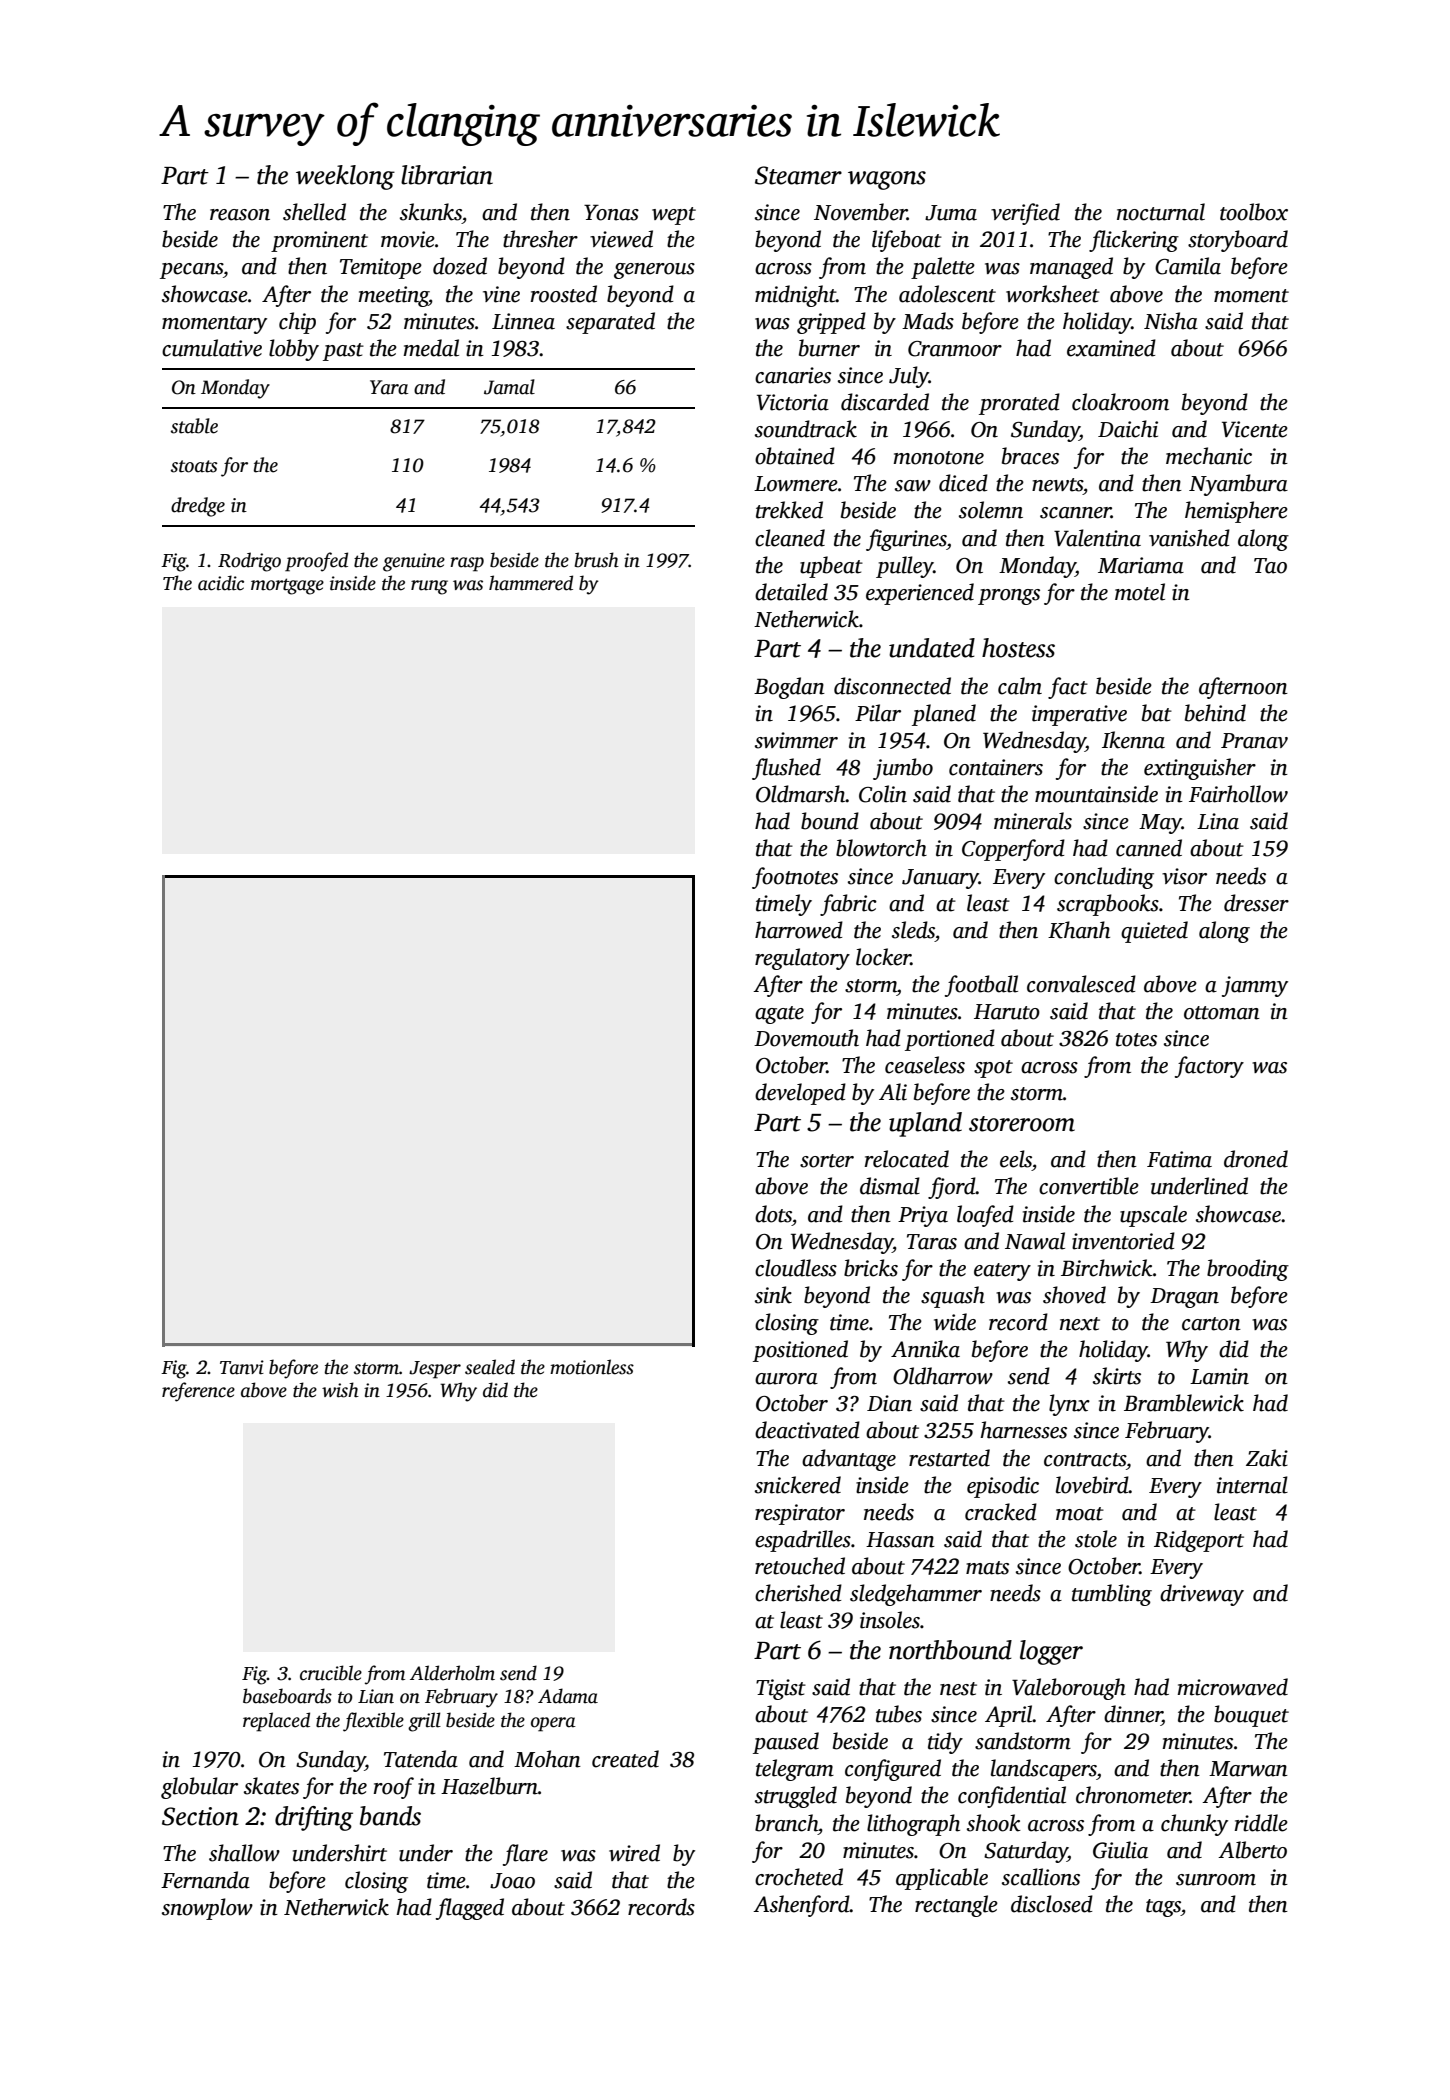 Image resolution: width=1450 pixels, height=2100 pixels. I want to click on locker, so click(883, 957).
